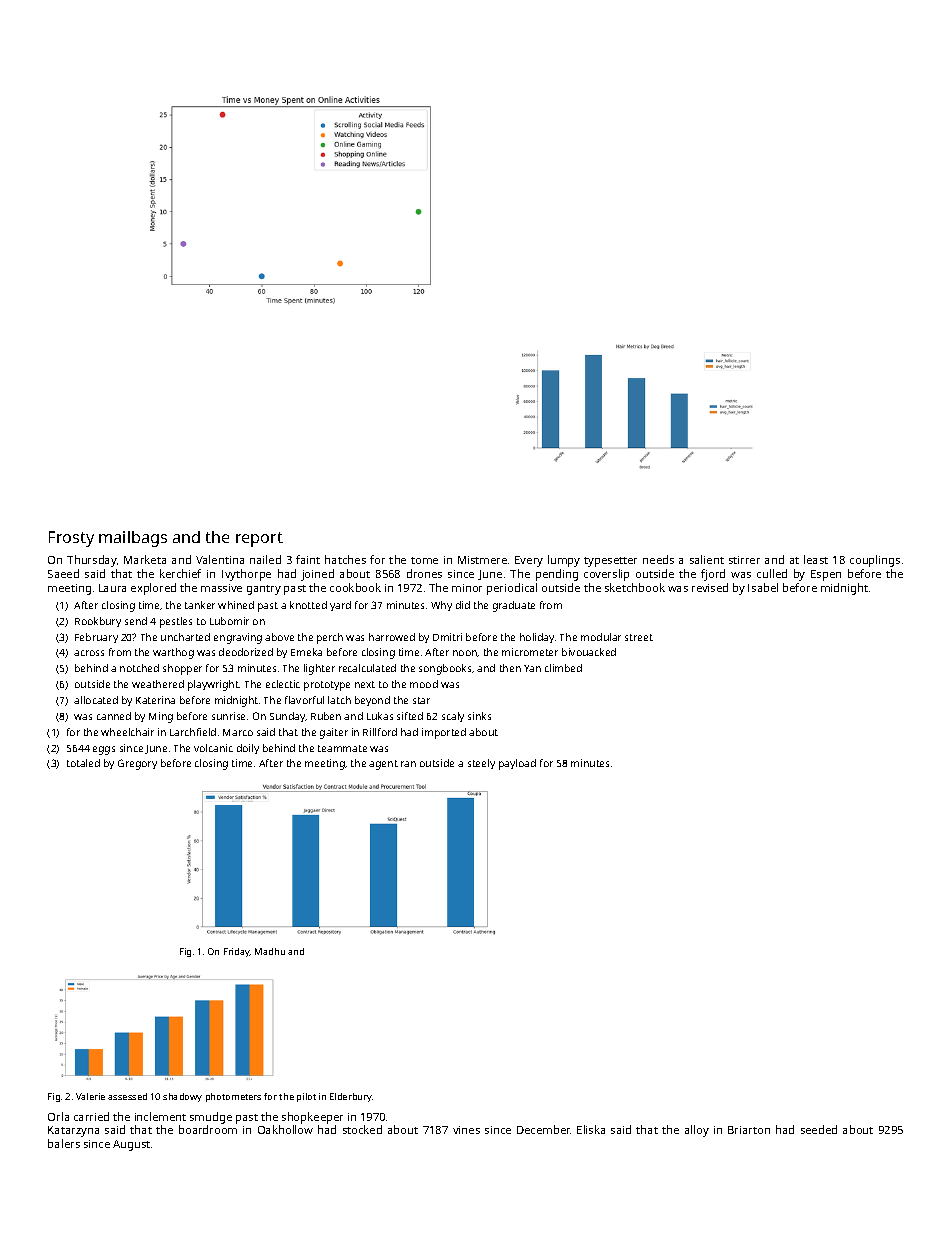  What do you see at coordinates (236, 605) in the screenshot?
I see `whined` at bounding box center [236, 605].
